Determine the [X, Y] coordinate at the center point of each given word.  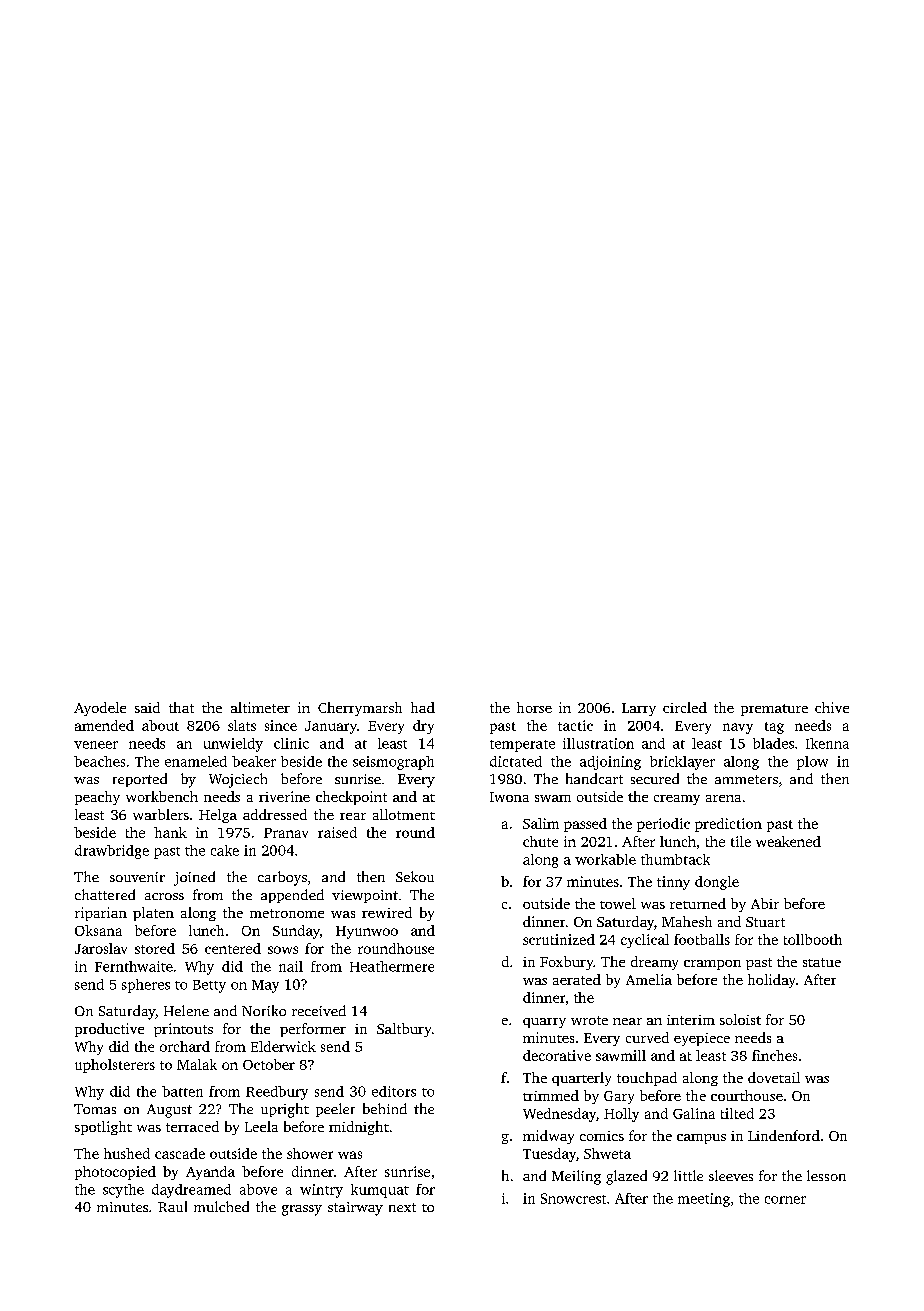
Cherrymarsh [360, 709]
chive [832, 707]
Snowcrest [573, 1198]
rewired [387, 912]
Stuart [765, 922]
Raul [172, 1206]
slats [242, 725]
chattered [105, 894]
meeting [704, 1200]
